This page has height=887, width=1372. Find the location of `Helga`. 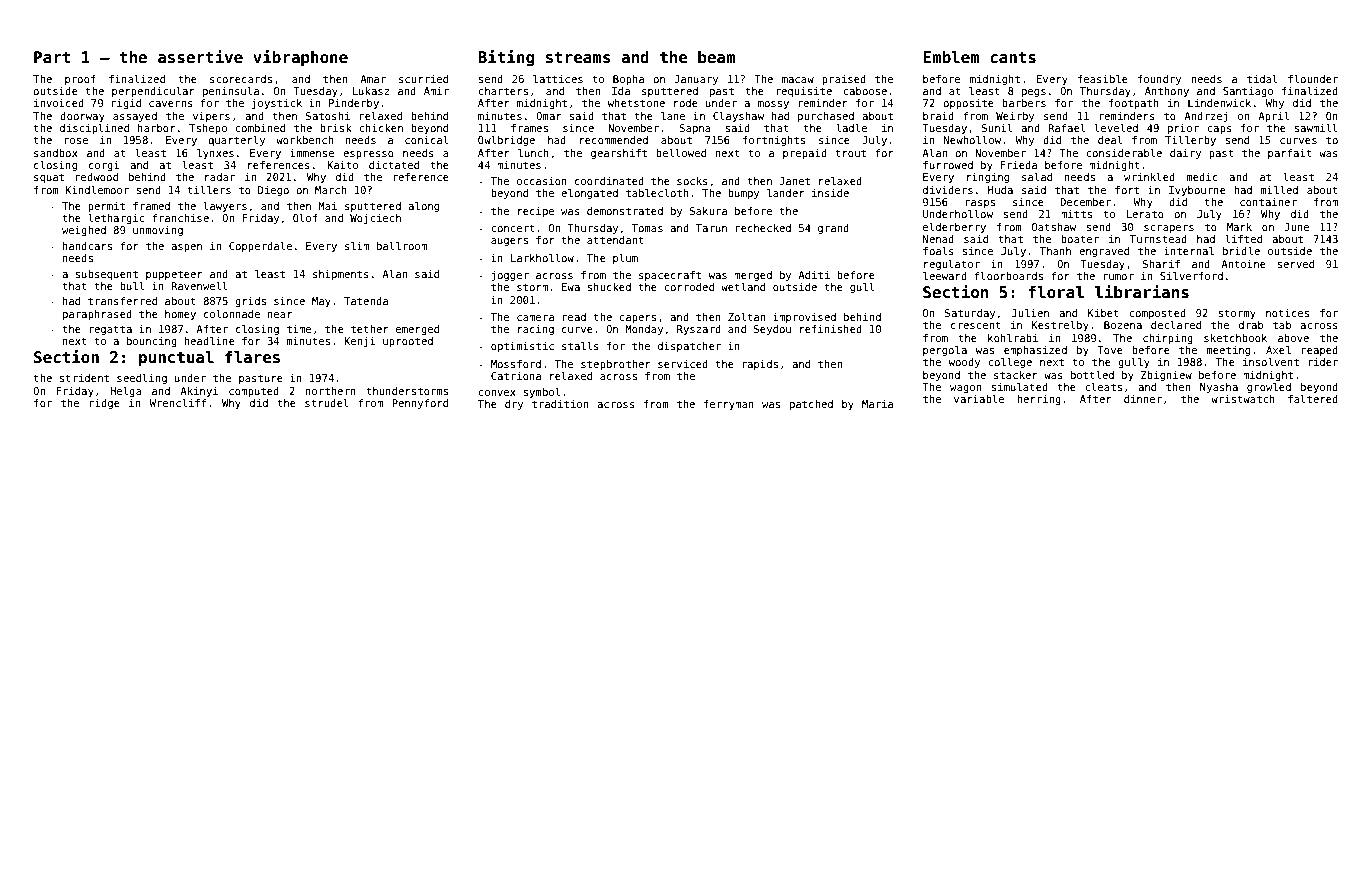

Helga is located at coordinates (126, 392).
